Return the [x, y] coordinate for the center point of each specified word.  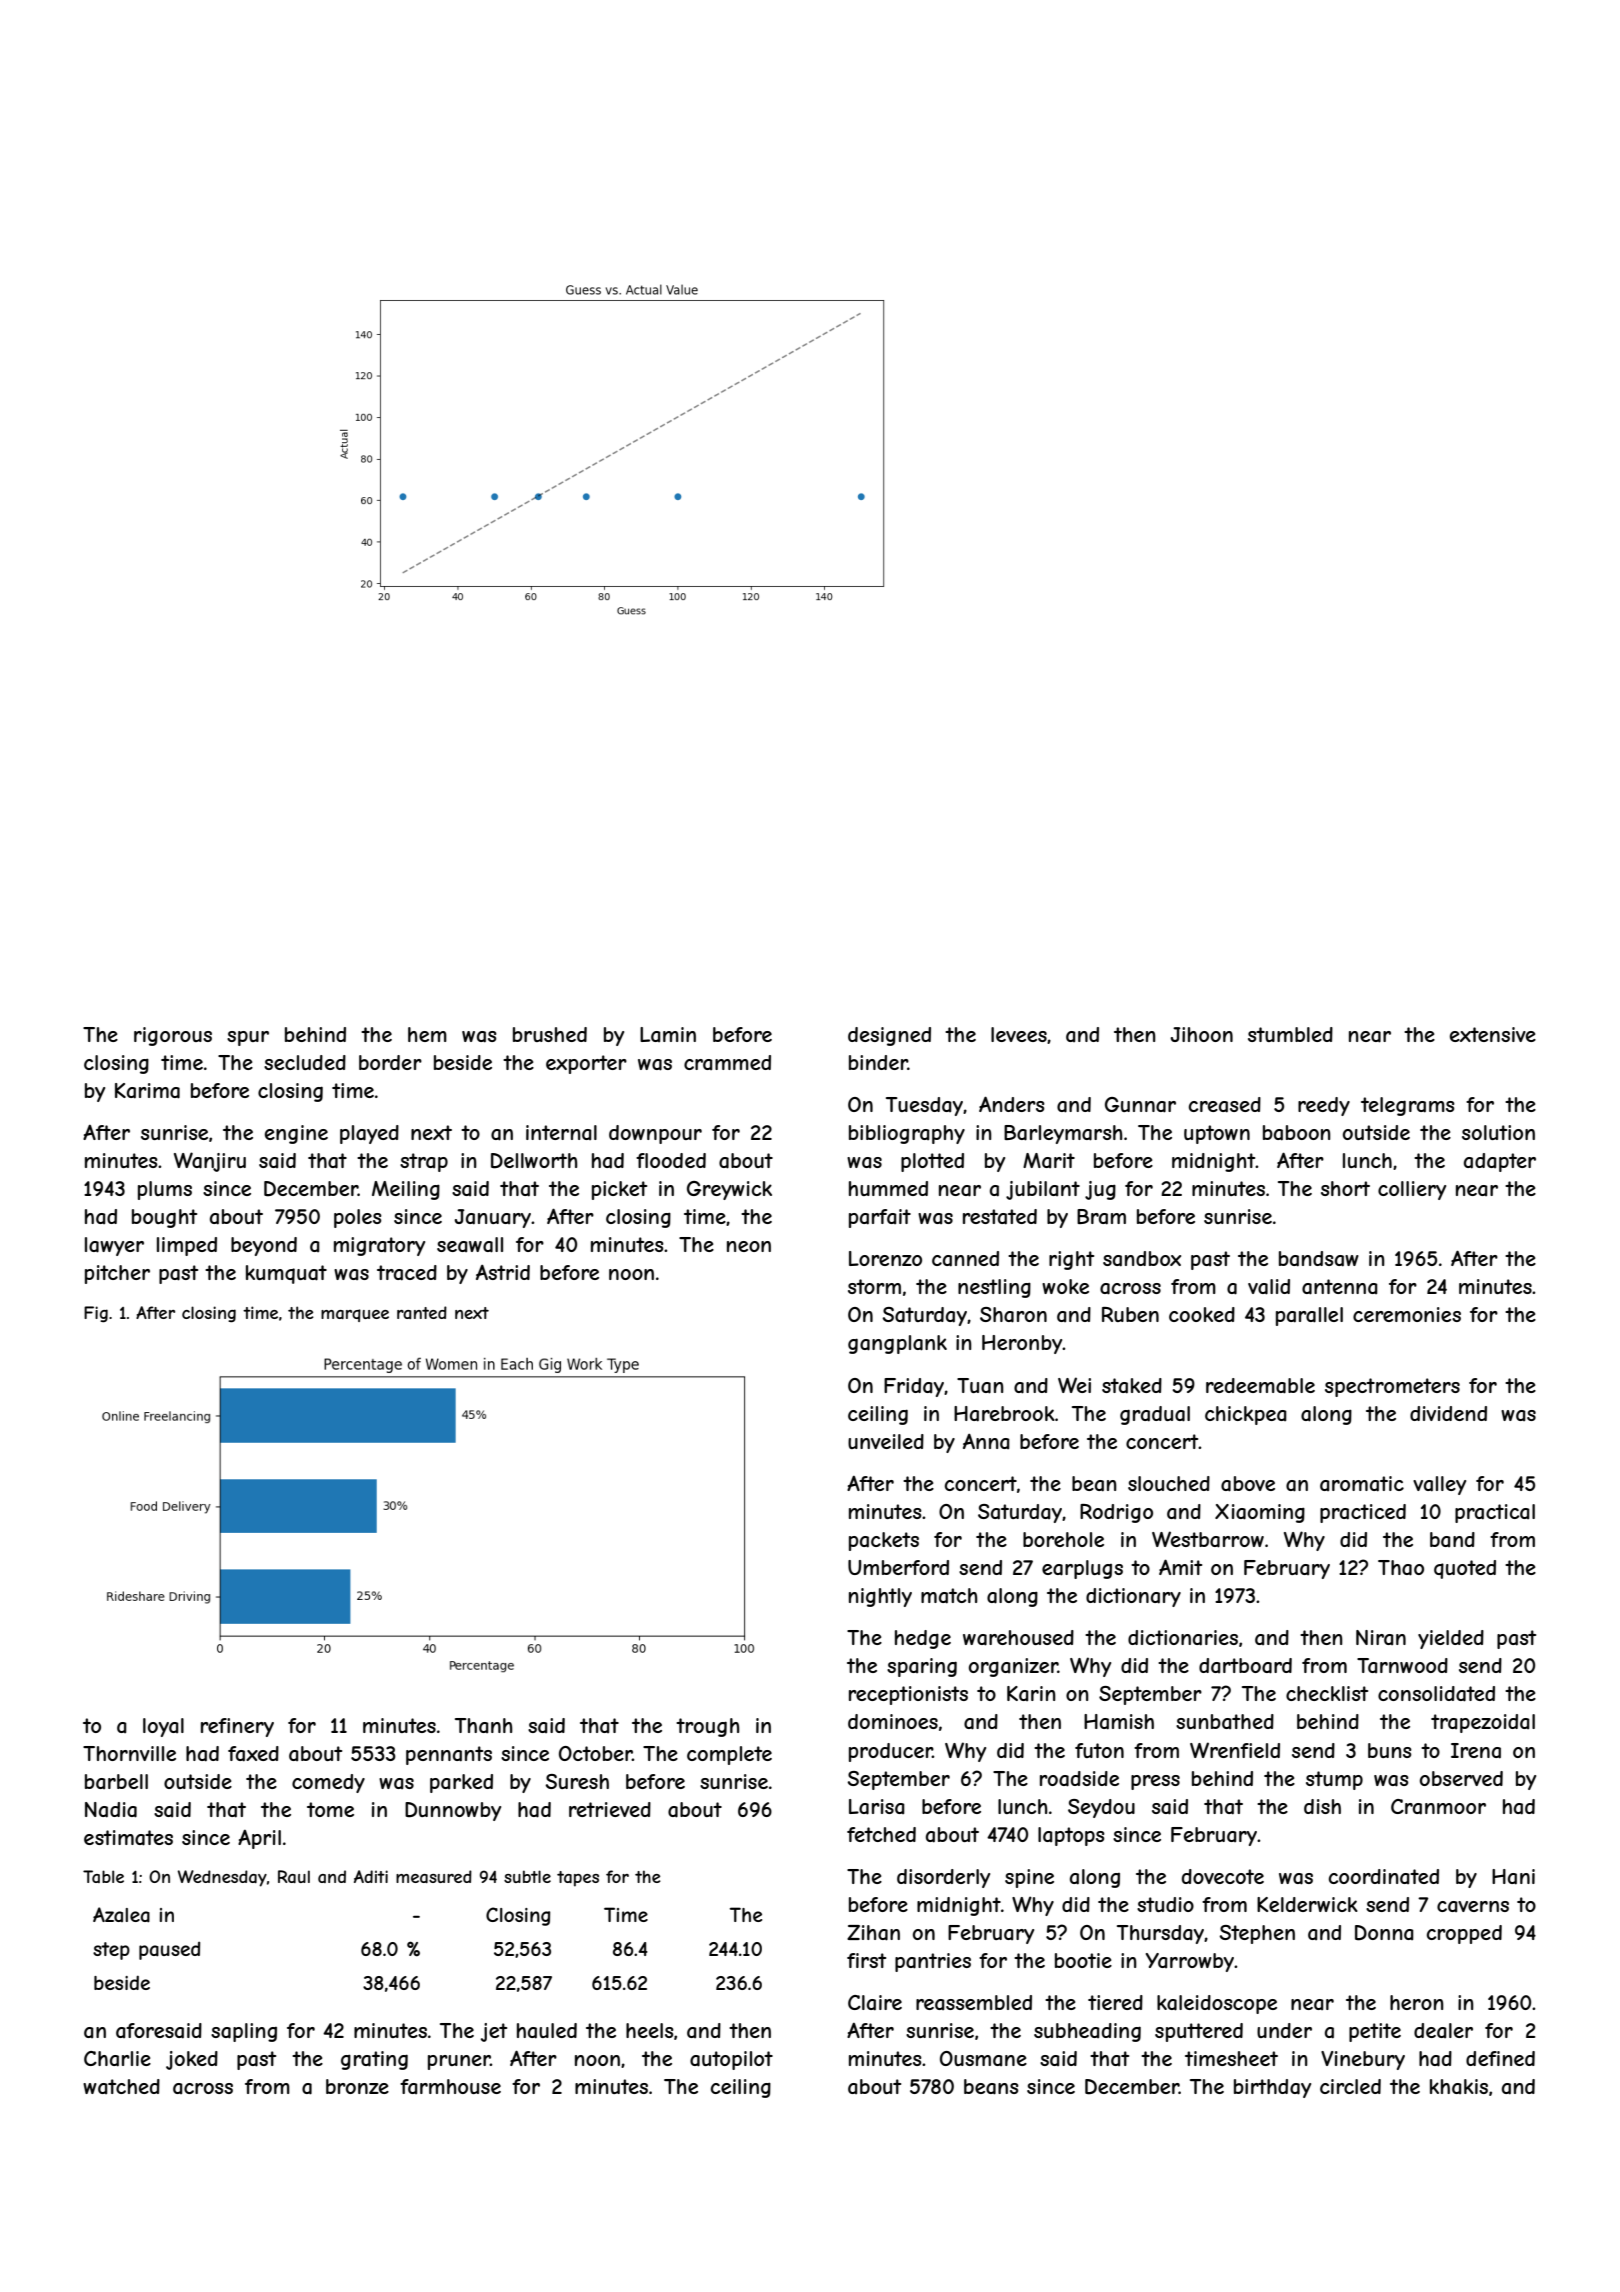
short [1345, 1188]
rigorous [173, 1036]
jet [494, 2032]
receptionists [908, 1695]
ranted [422, 1312]
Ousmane [983, 2058]
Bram [1101, 1217]
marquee [355, 1315]
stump [1334, 1780]
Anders [1012, 1104]
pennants [449, 1755]
